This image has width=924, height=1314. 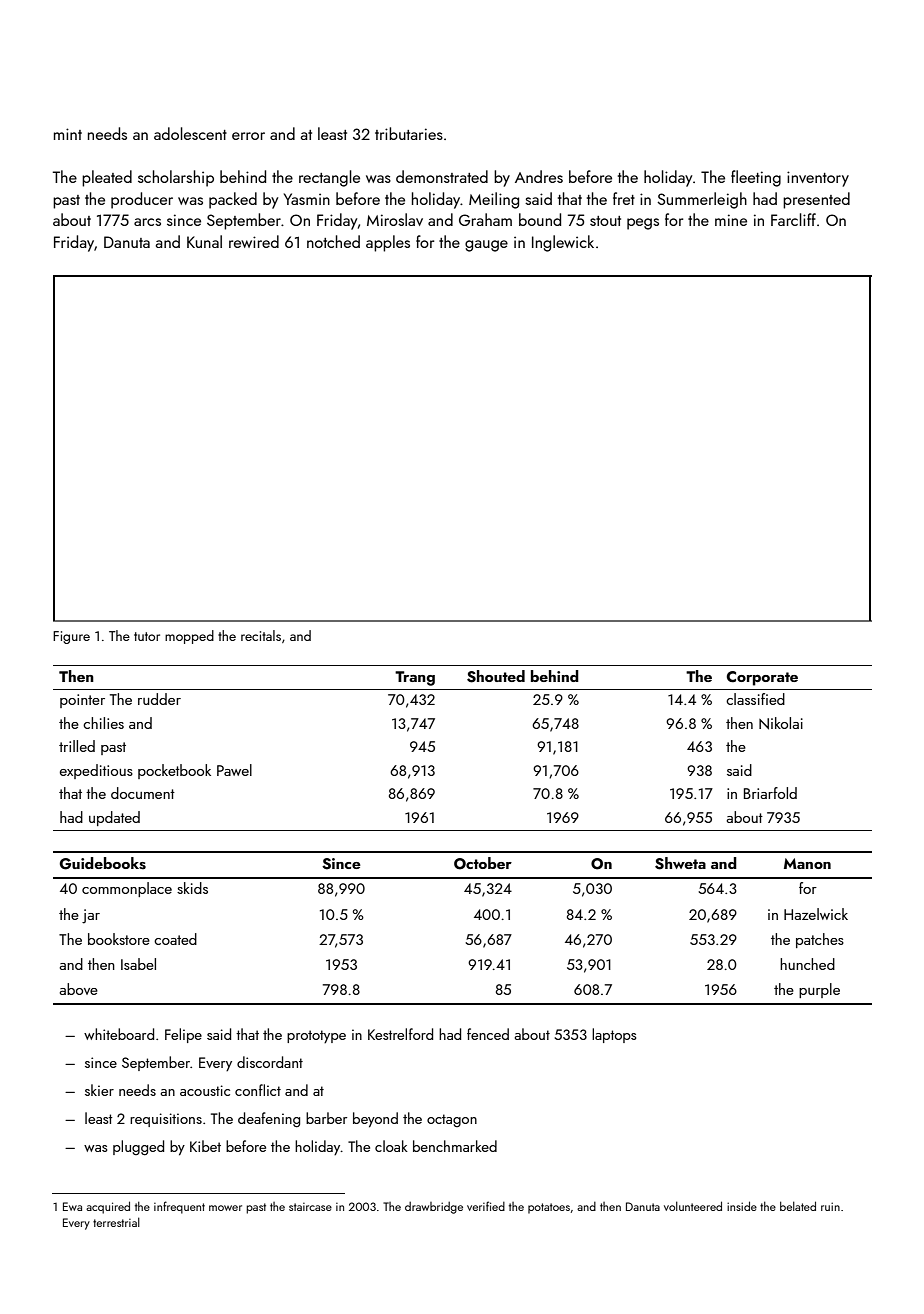 What do you see at coordinates (819, 990) in the image?
I see `purple` at bounding box center [819, 990].
